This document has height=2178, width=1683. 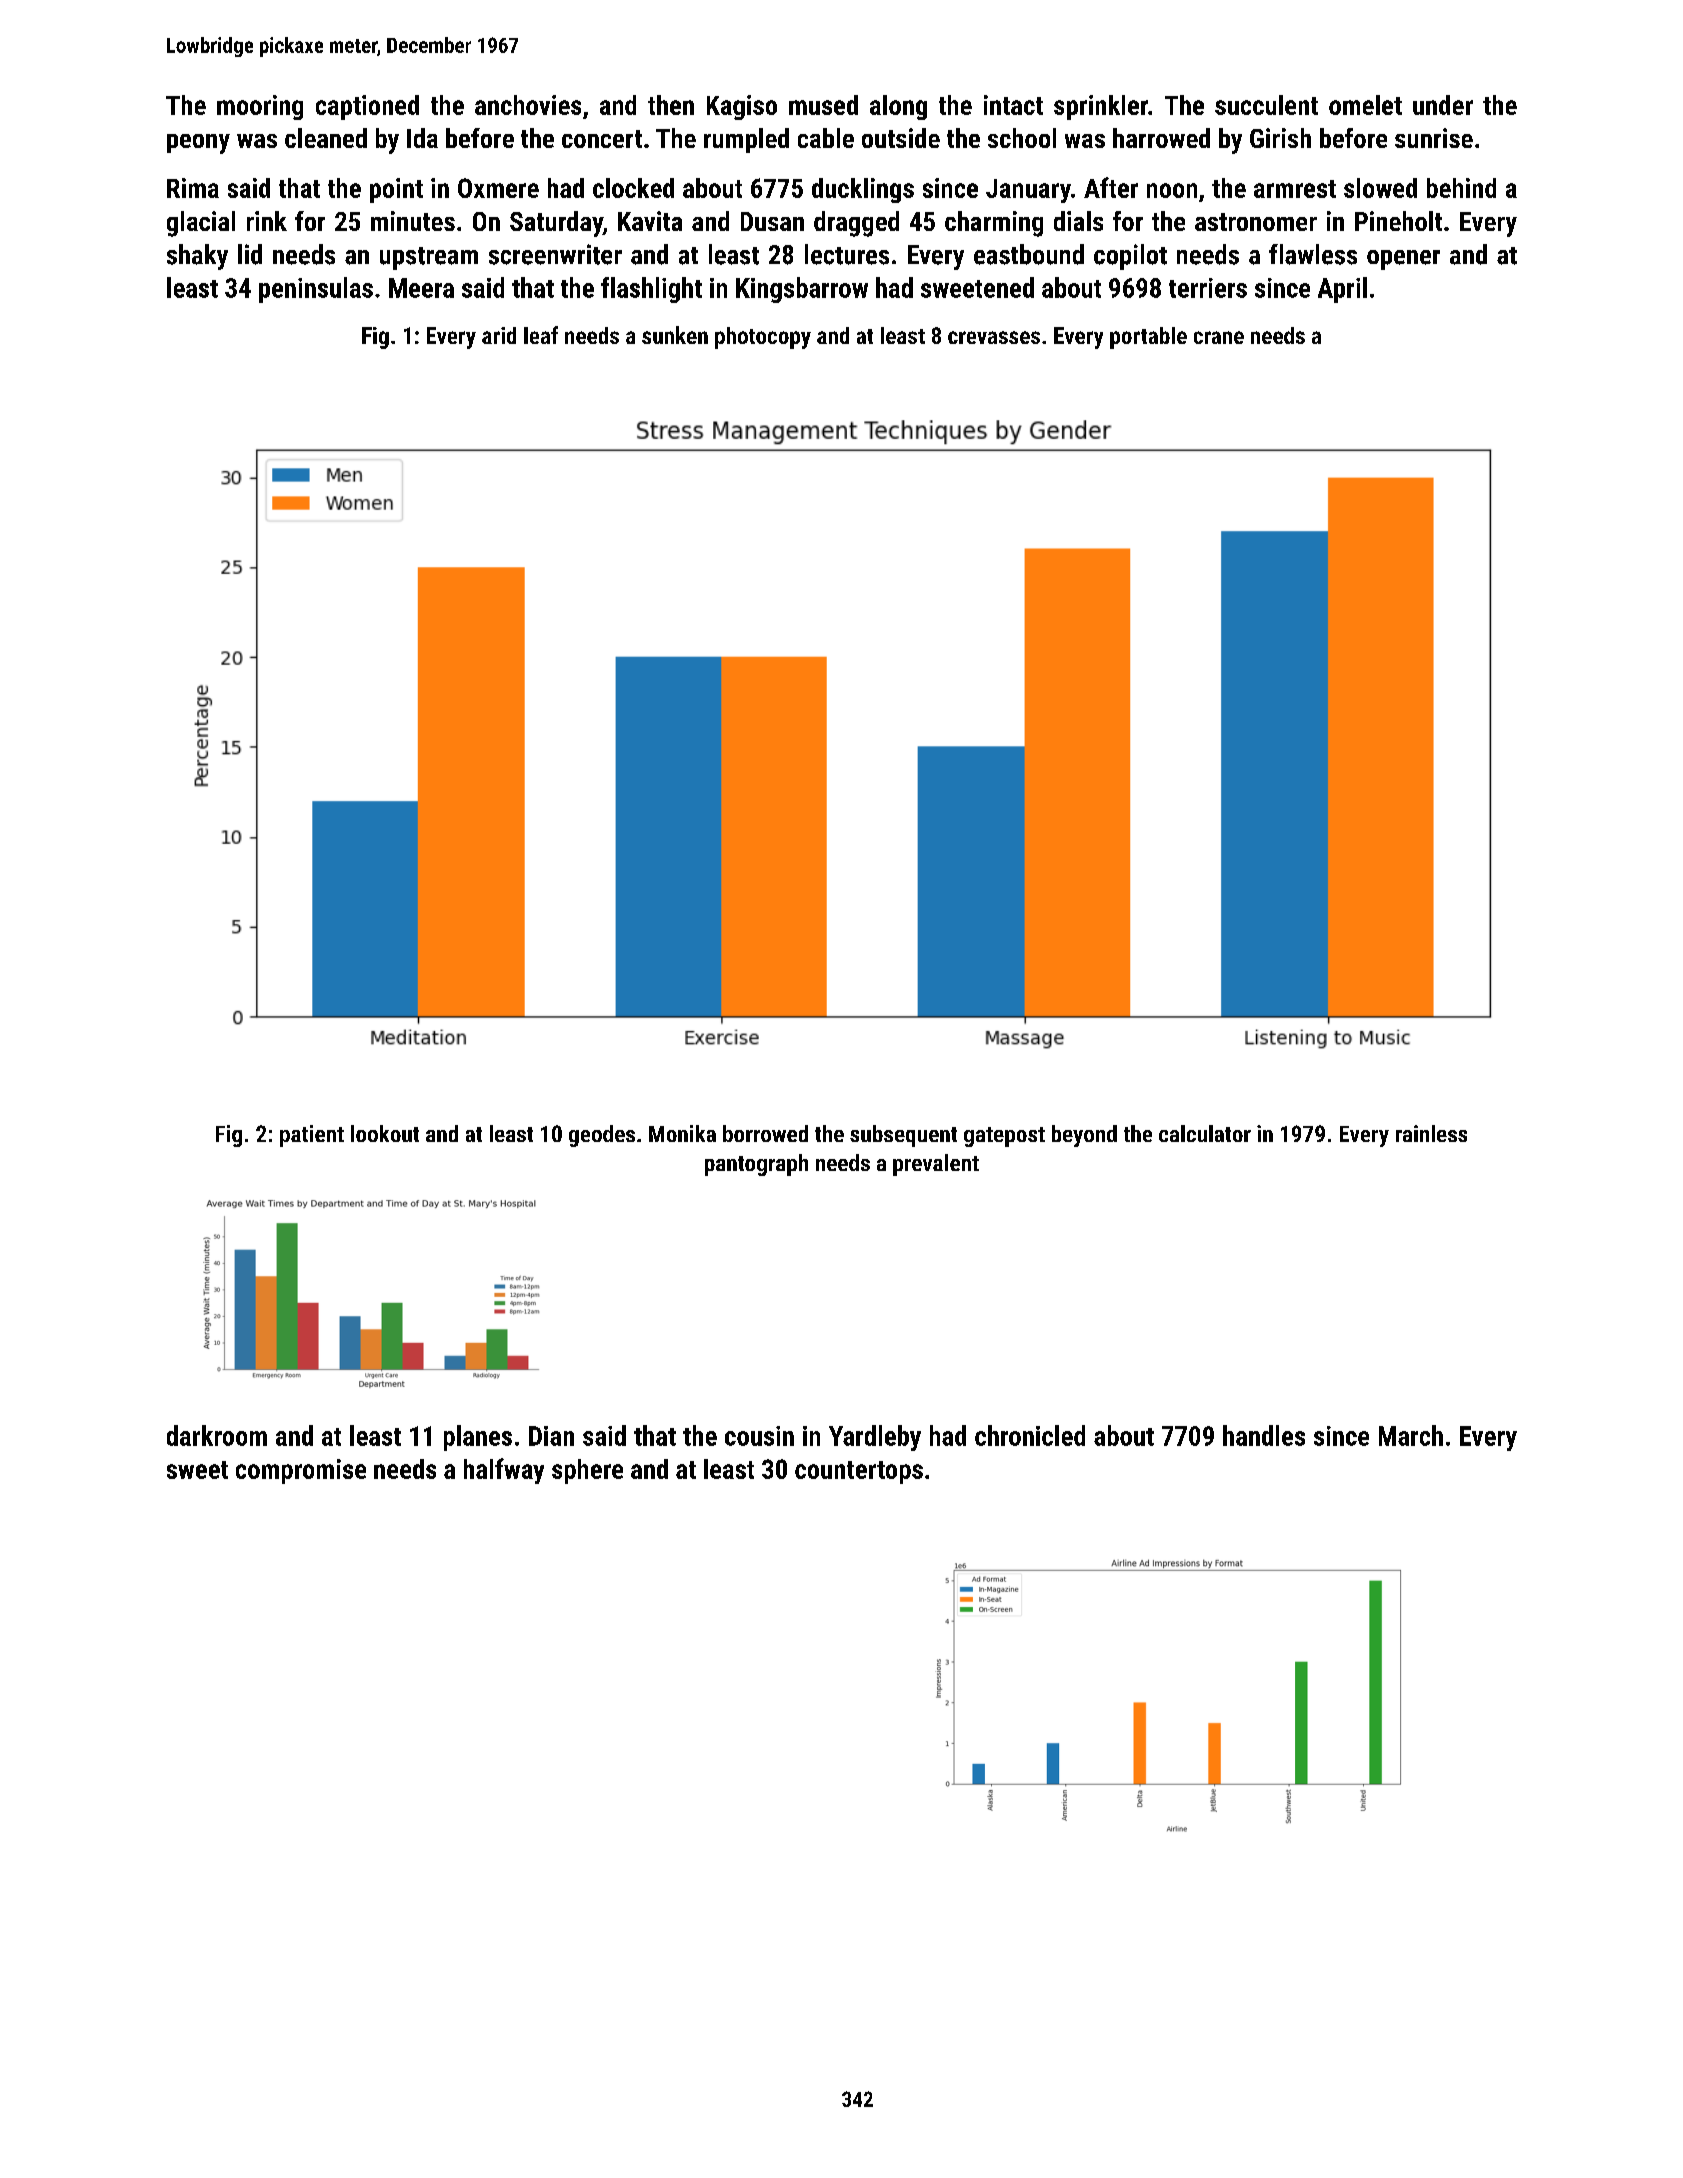 I want to click on crane, so click(x=1219, y=337).
